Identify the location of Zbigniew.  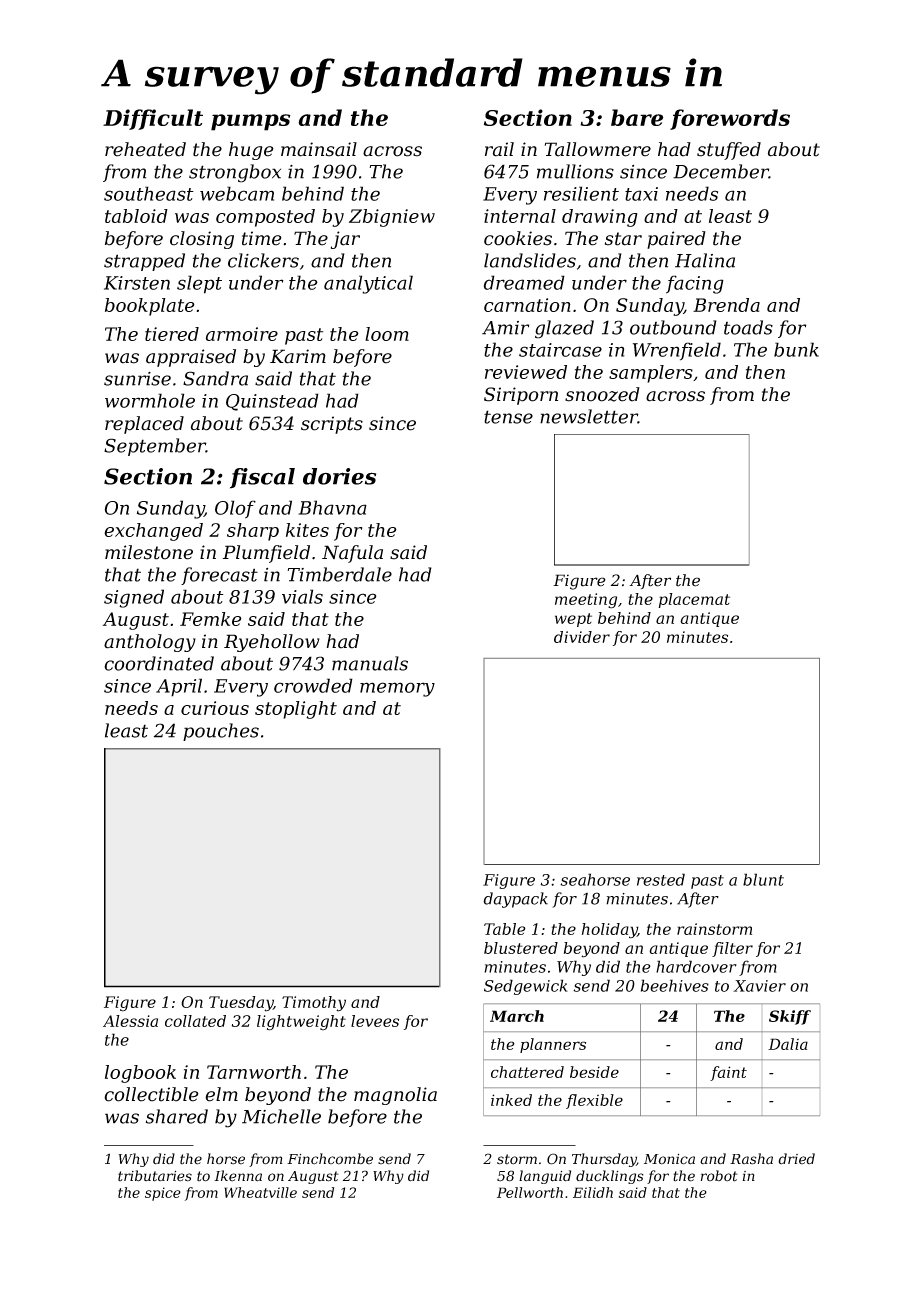
(392, 218).
